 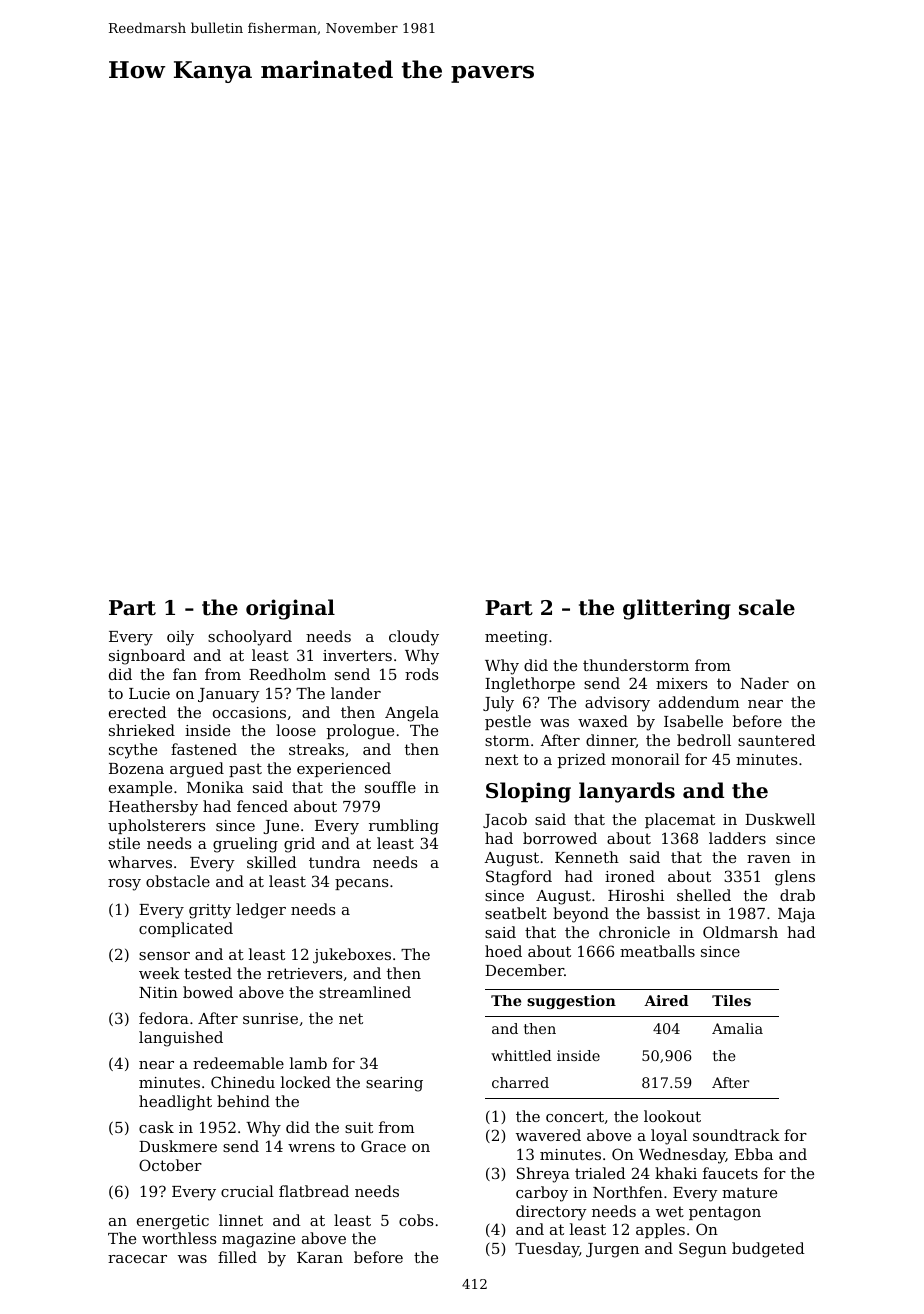 What do you see at coordinates (731, 1000) in the screenshot?
I see `Tiles` at bounding box center [731, 1000].
